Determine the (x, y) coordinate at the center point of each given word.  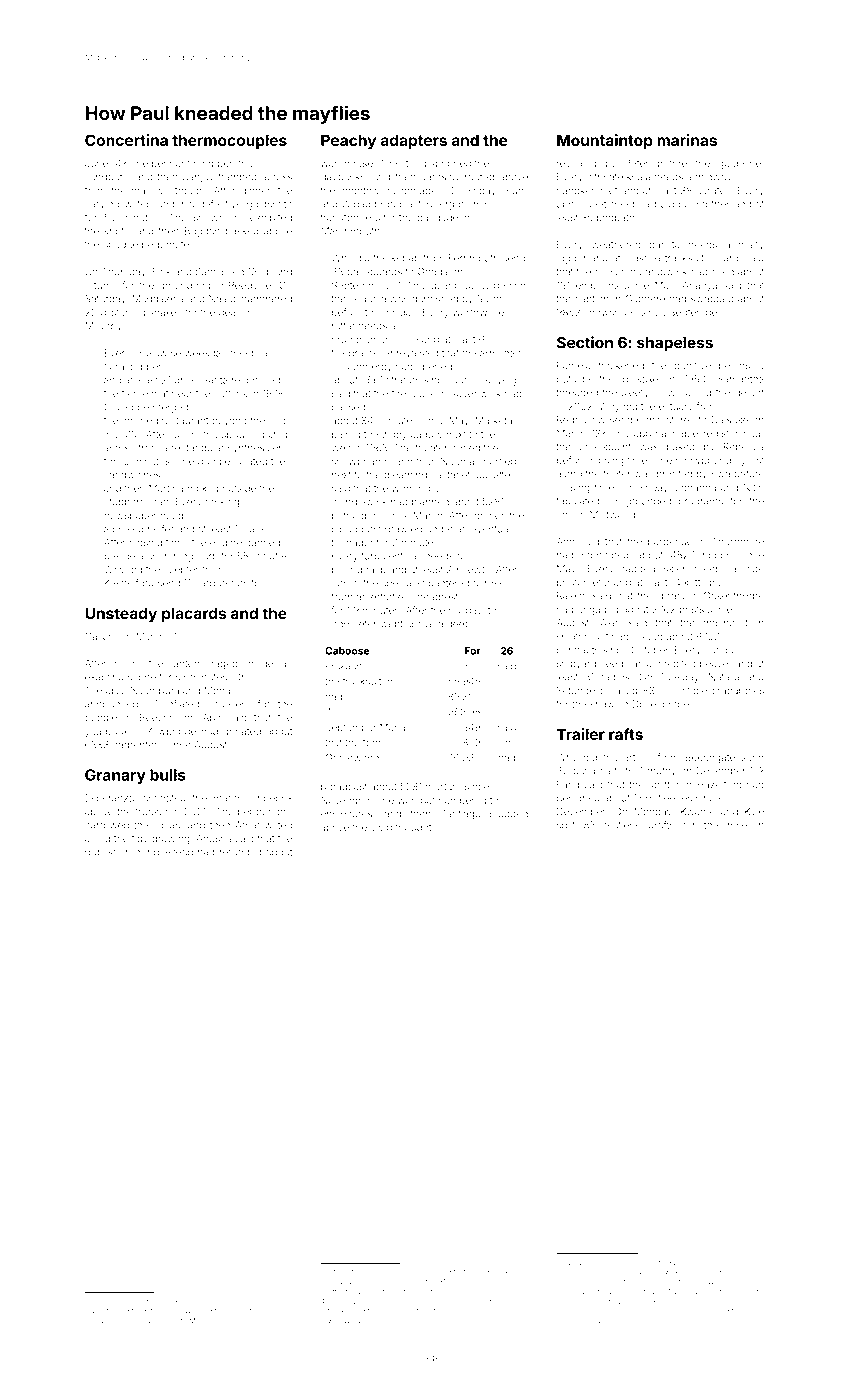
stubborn (124, 502)
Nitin (754, 487)
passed (348, 408)
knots (116, 231)
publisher (106, 853)
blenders (163, 1321)
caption (592, 300)
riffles (357, 1272)
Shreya (400, 354)
